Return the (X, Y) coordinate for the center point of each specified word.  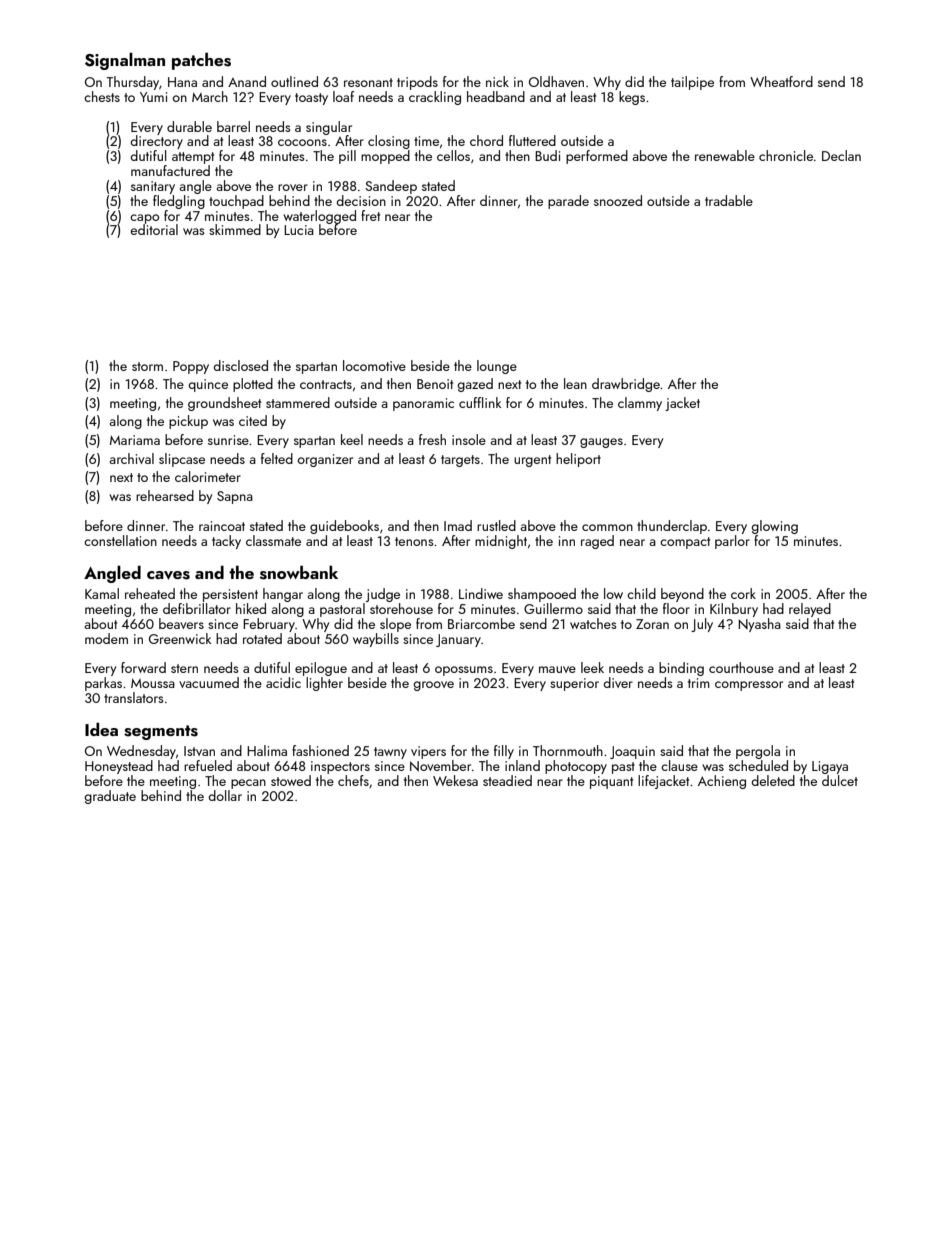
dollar (225, 795)
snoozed (618, 200)
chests (102, 96)
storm (147, 366)
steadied (507, 780)
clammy (640, 404)
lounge (497, 367)
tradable (729, 200)
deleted (773, 780)
